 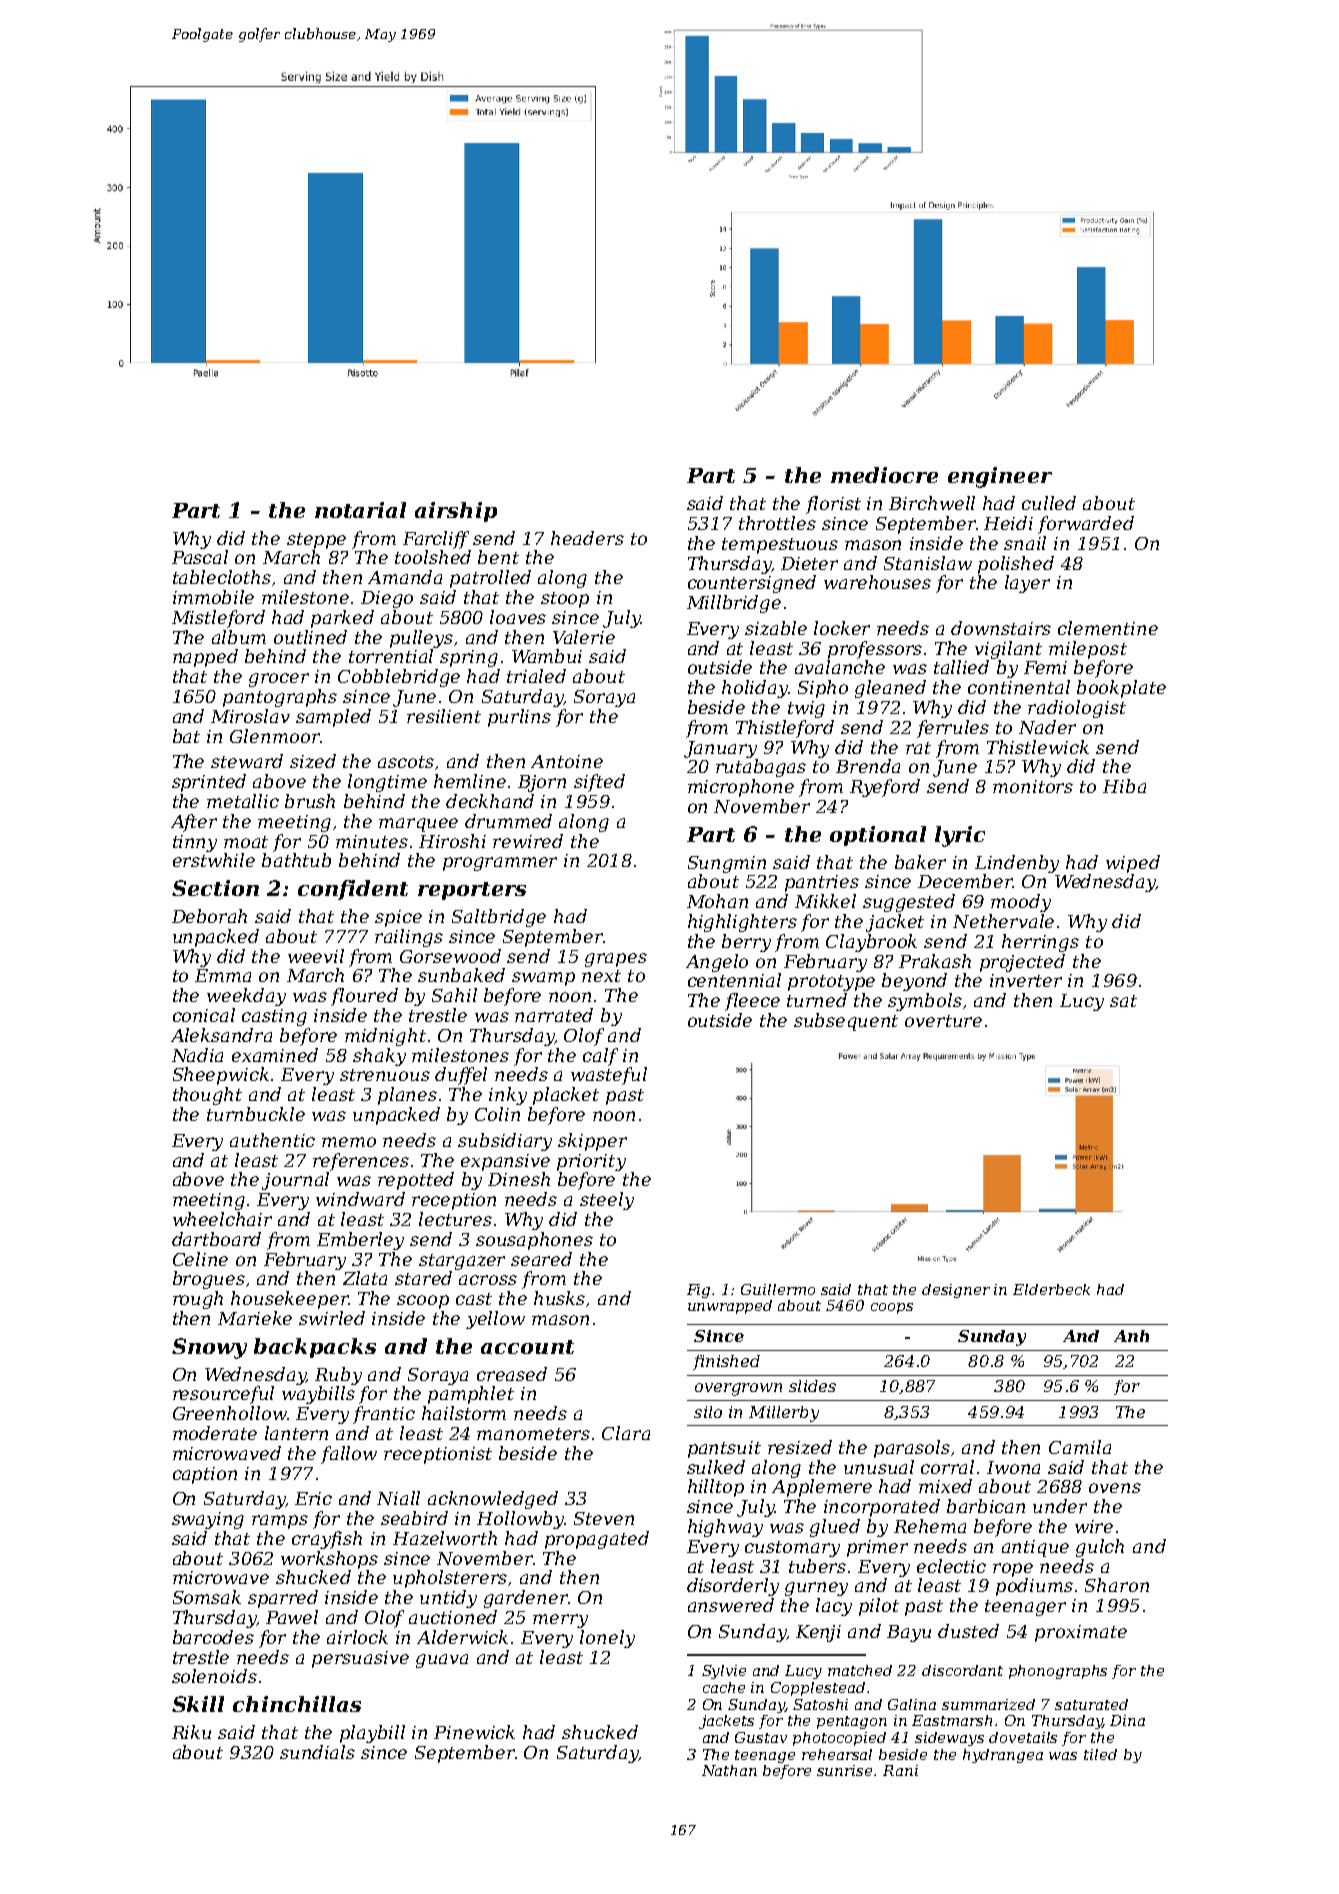 What do you see at coordinates (194, 823) in the image?
I see `After` at bounding box center [194, 823].
